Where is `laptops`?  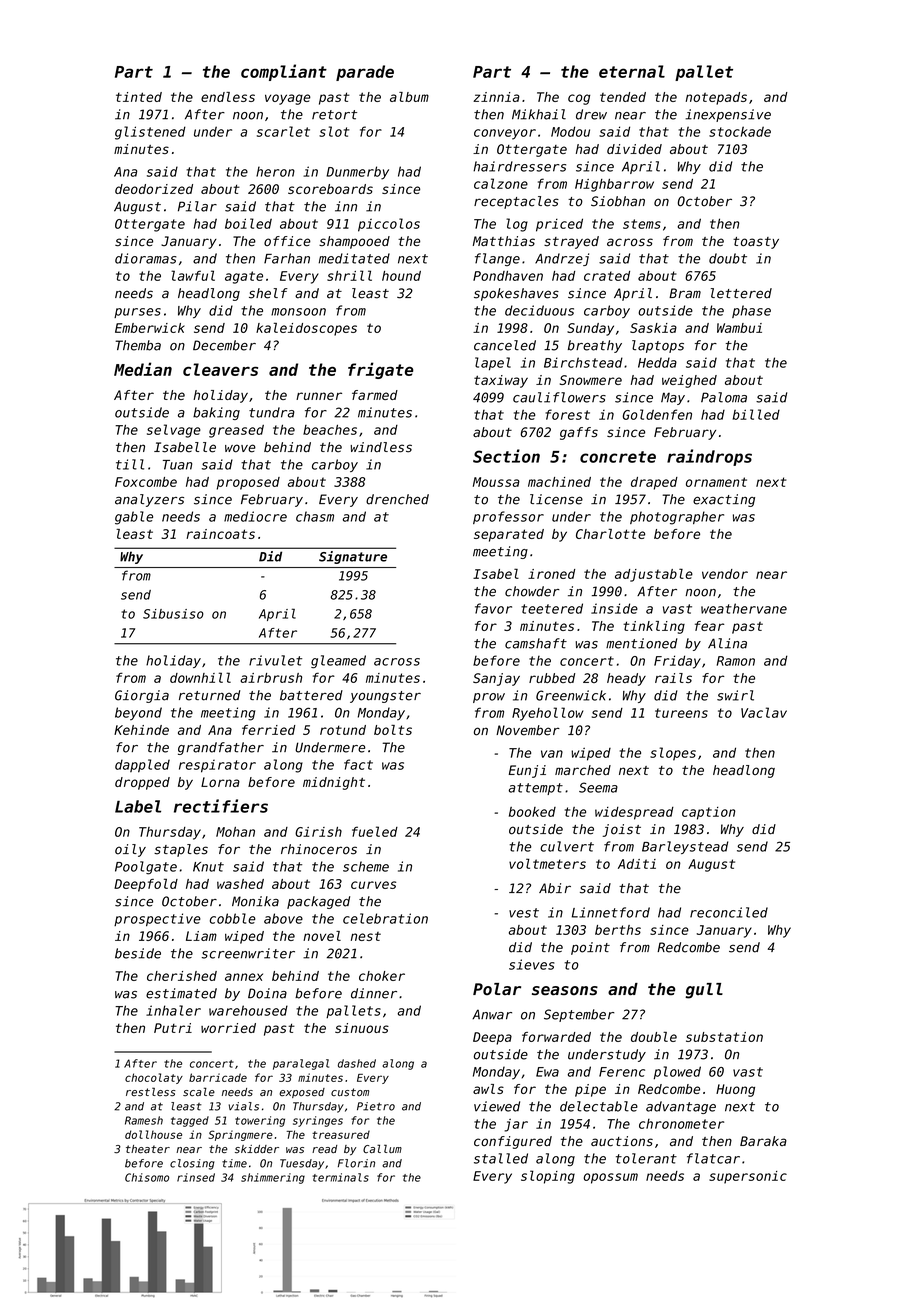 laptops is located at coordinates (658, 346).
